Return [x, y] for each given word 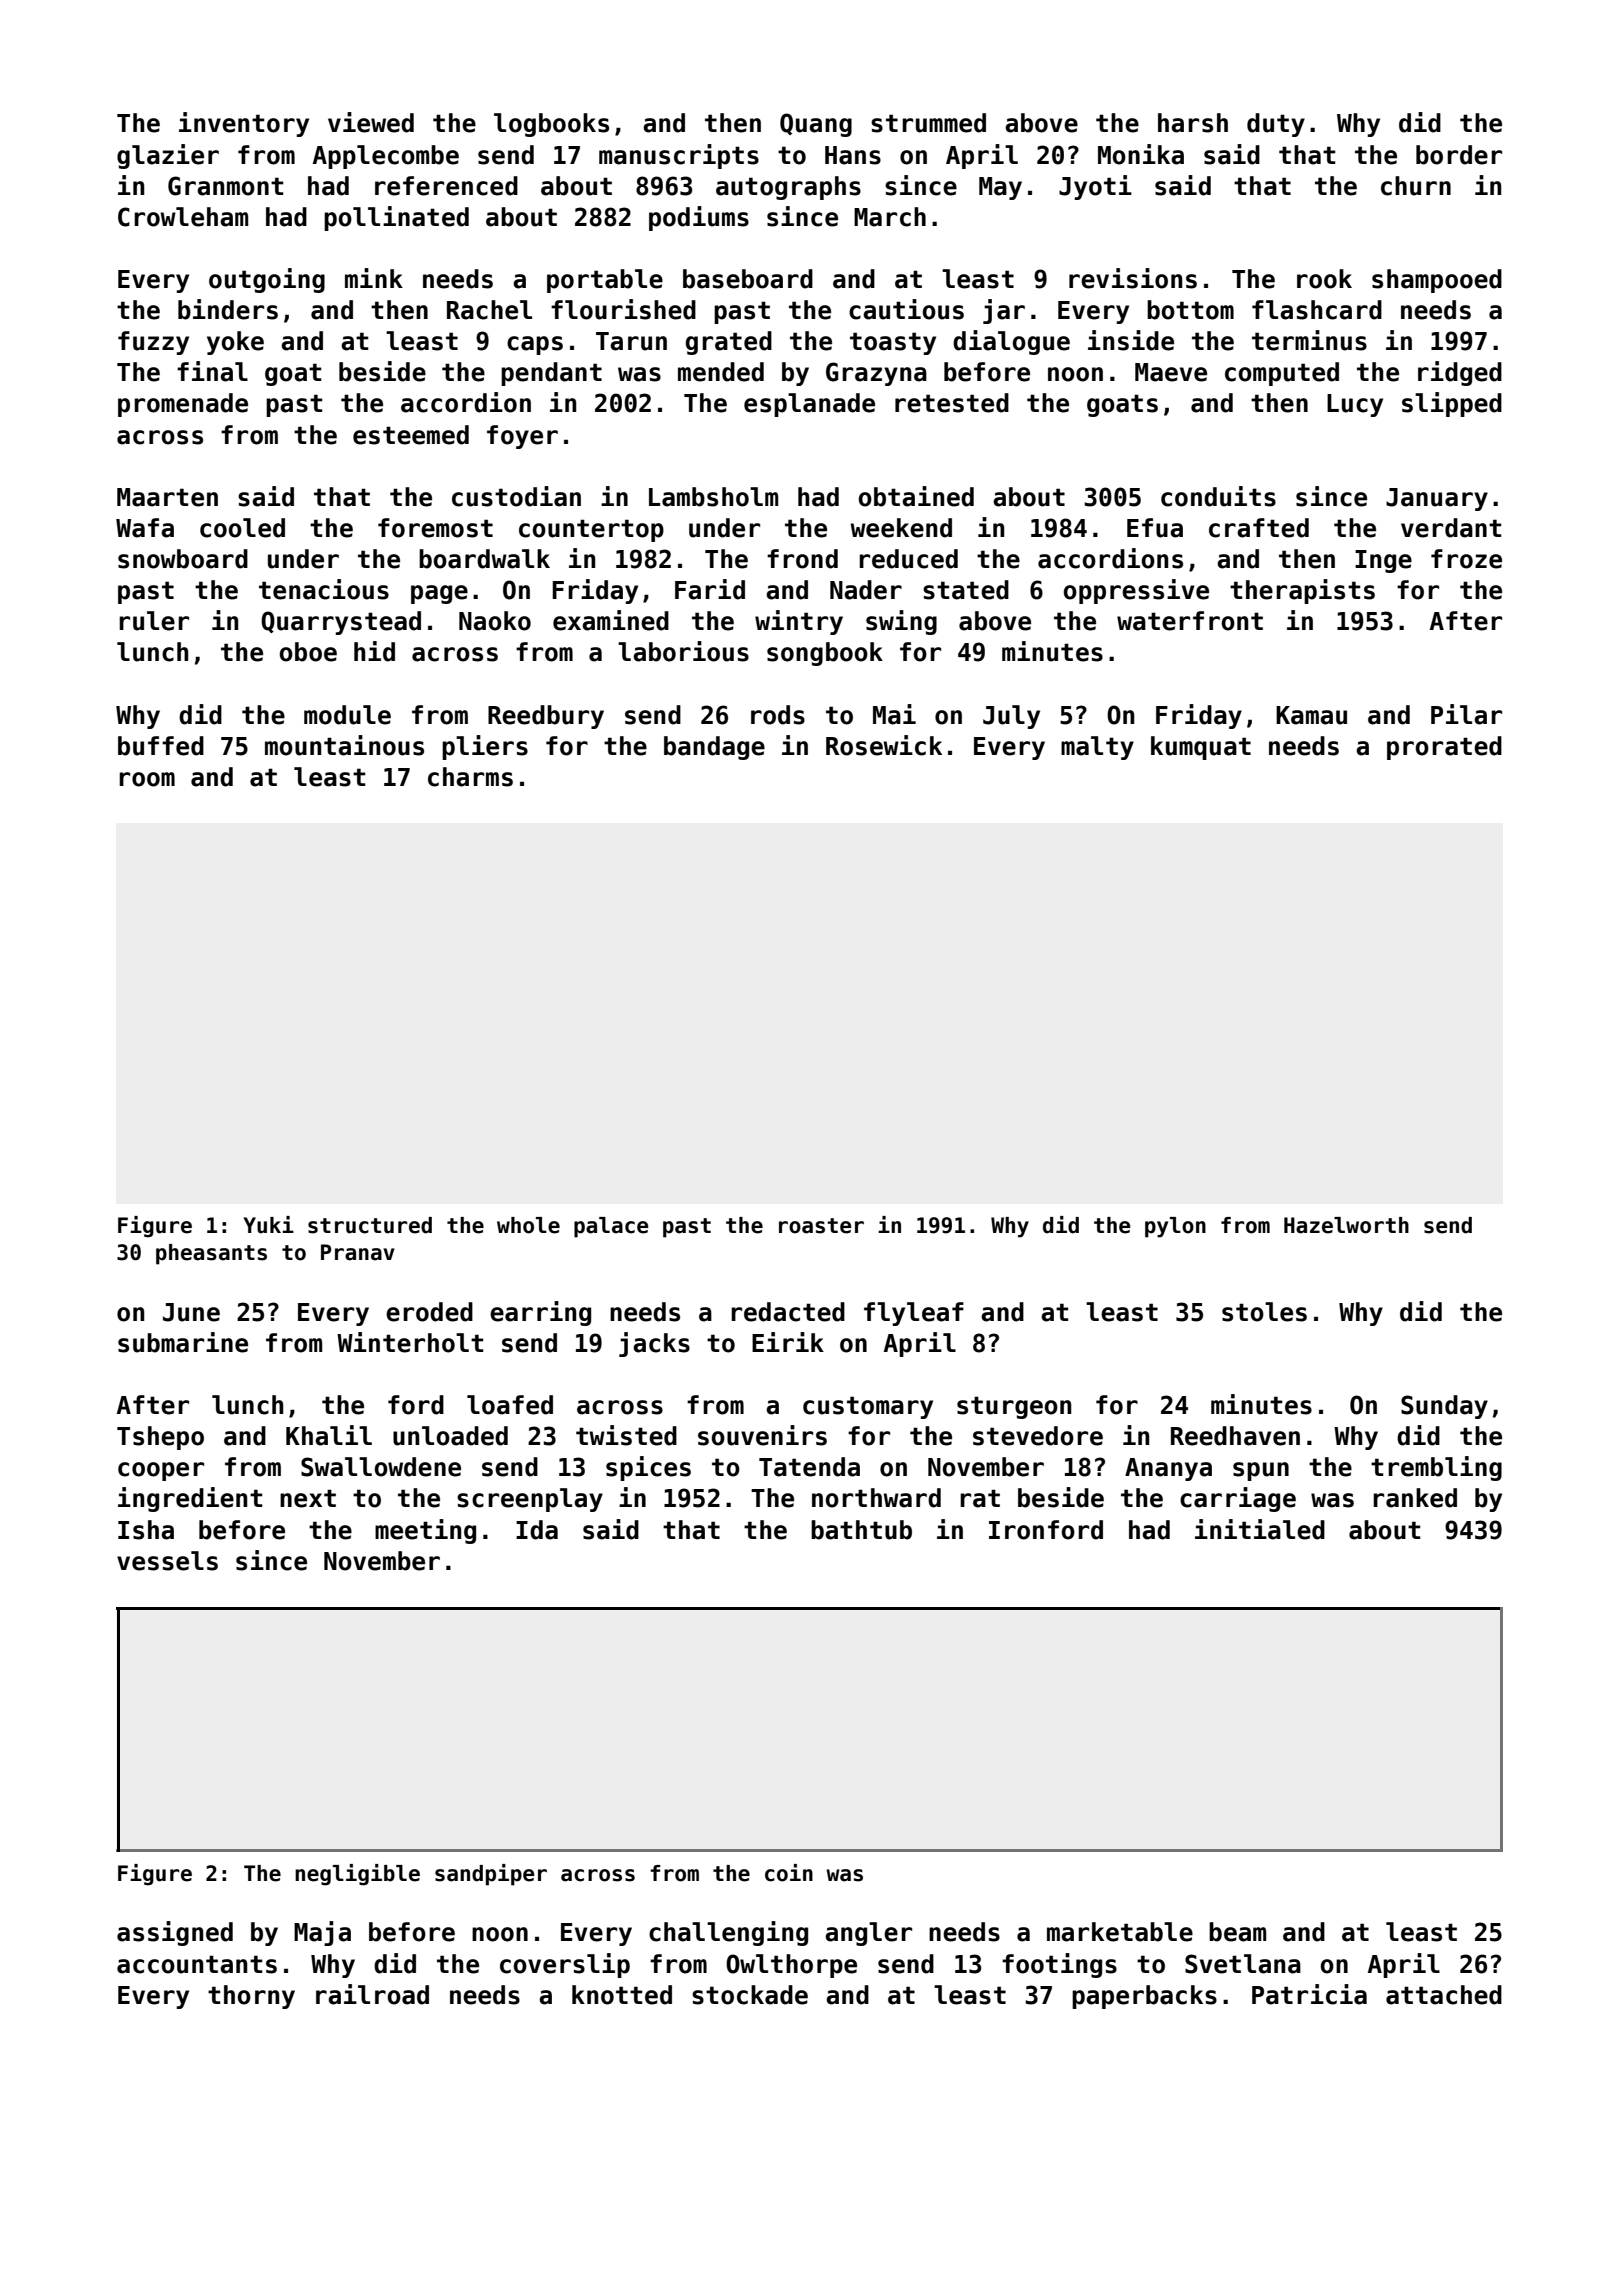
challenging [728, 1933]
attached [1444, 1995]
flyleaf [914, 1314]
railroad [372, 1994]
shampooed [1437, 281]
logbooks [551, 125]
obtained [916, 496]
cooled [242, 528]
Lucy [1355, 405]
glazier [168, 156]
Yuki [268, 1225]
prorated [1444, 748]
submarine [183, 1342]
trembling [1436, 1468]
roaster [821, 1226]
